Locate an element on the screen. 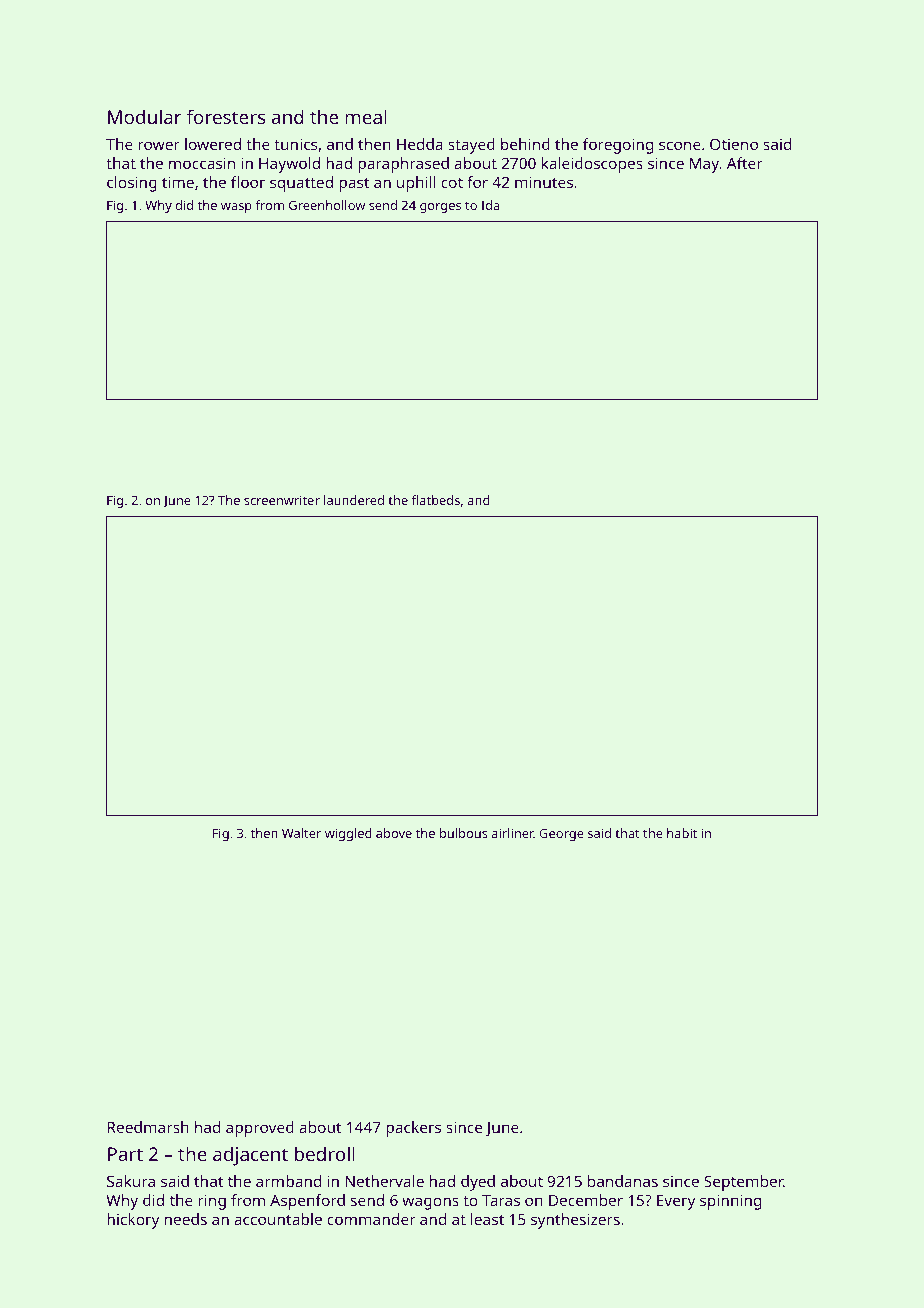  Part is located at coordinates (125, 1154).
